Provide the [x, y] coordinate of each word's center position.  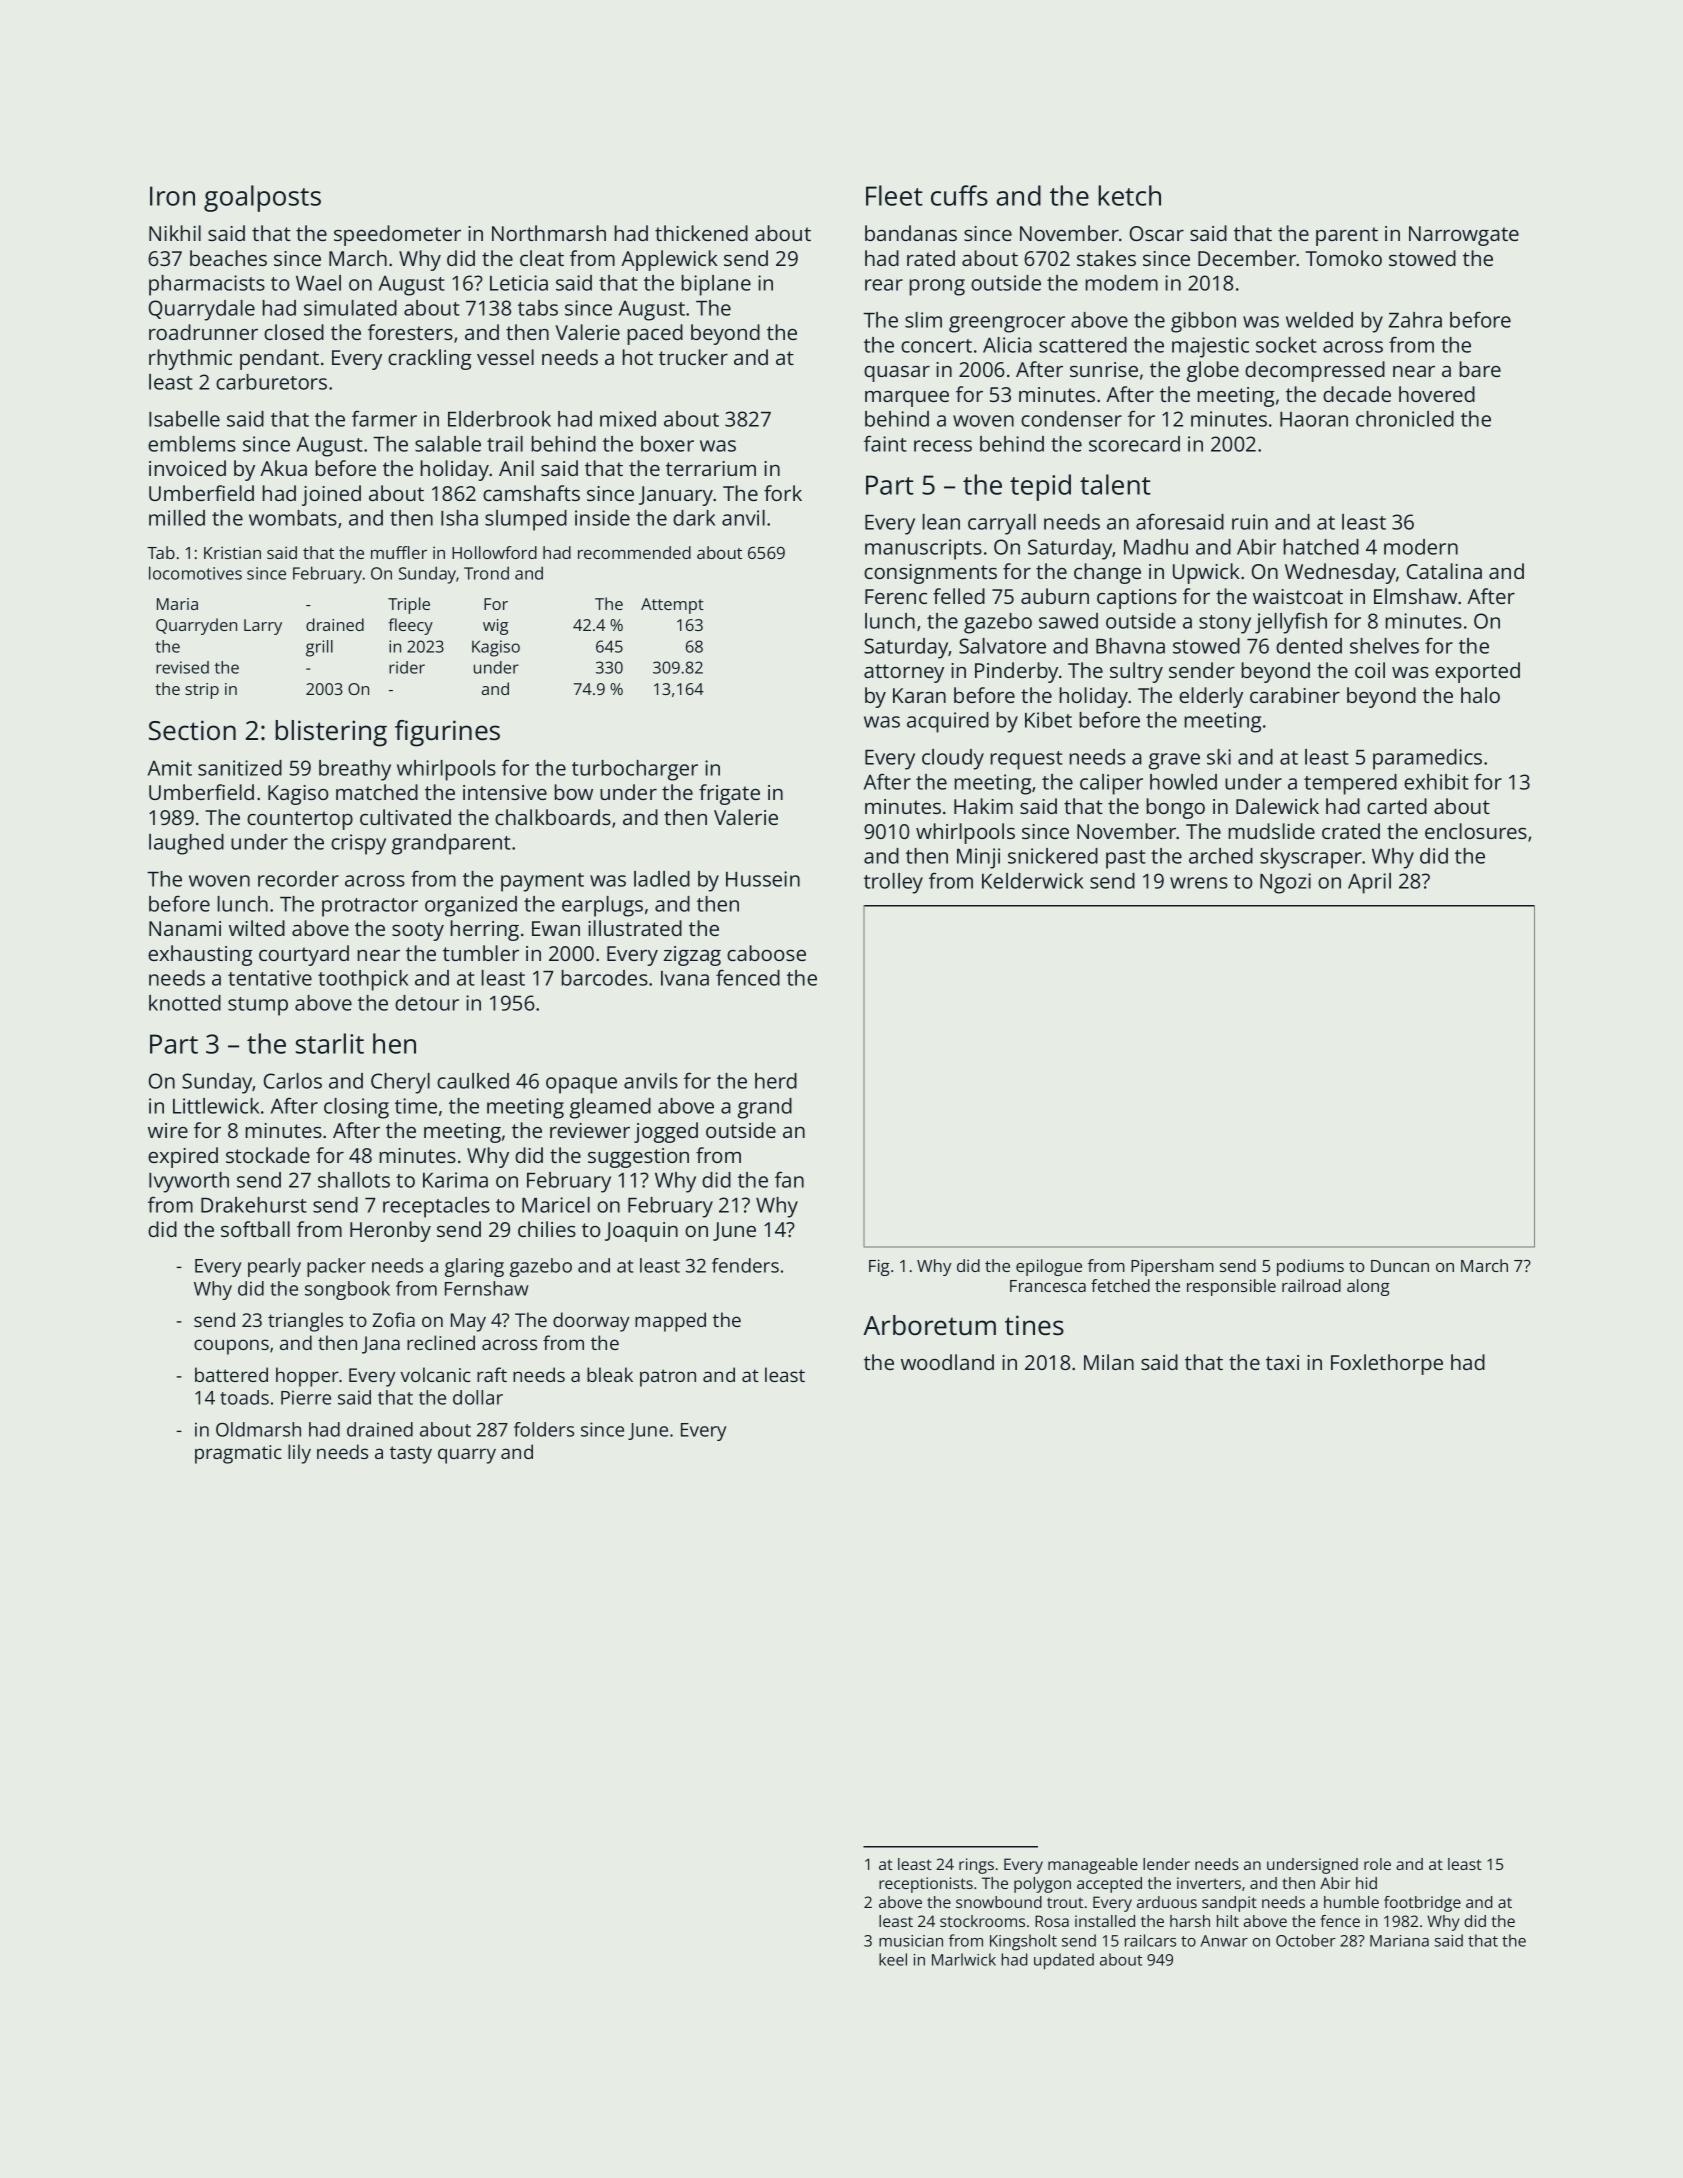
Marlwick [964, 1959]
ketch [1130, 195]
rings [976, 1866]
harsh [1190, 1921]
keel [893, 1959]
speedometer [397, 235]
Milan [1109, 1362]
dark [694, 518]
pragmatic [238, 1454]
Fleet [894, 195]
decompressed [1315, 371]
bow [574, 792]
